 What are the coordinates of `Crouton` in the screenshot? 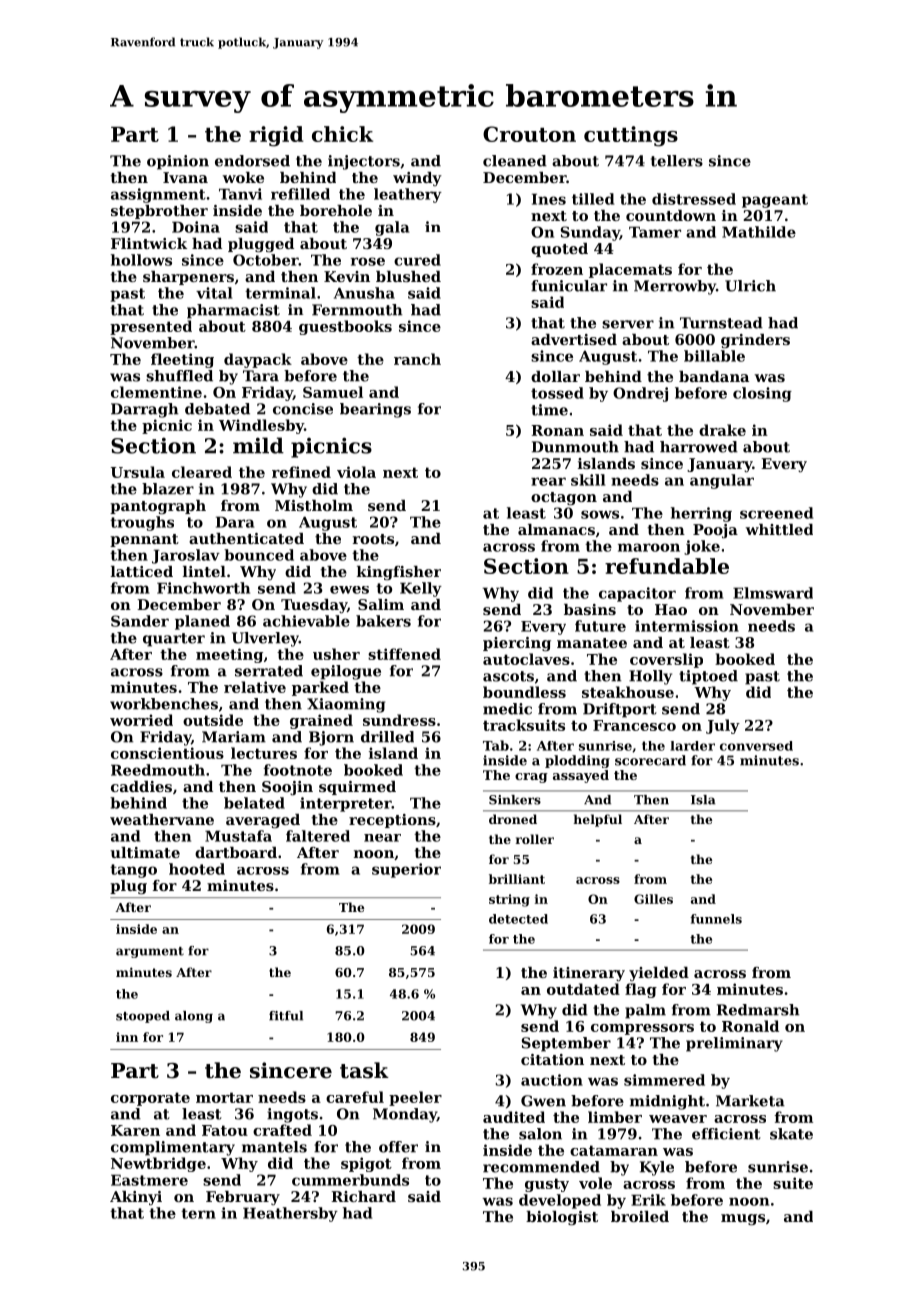 It's located at (529, 134).
